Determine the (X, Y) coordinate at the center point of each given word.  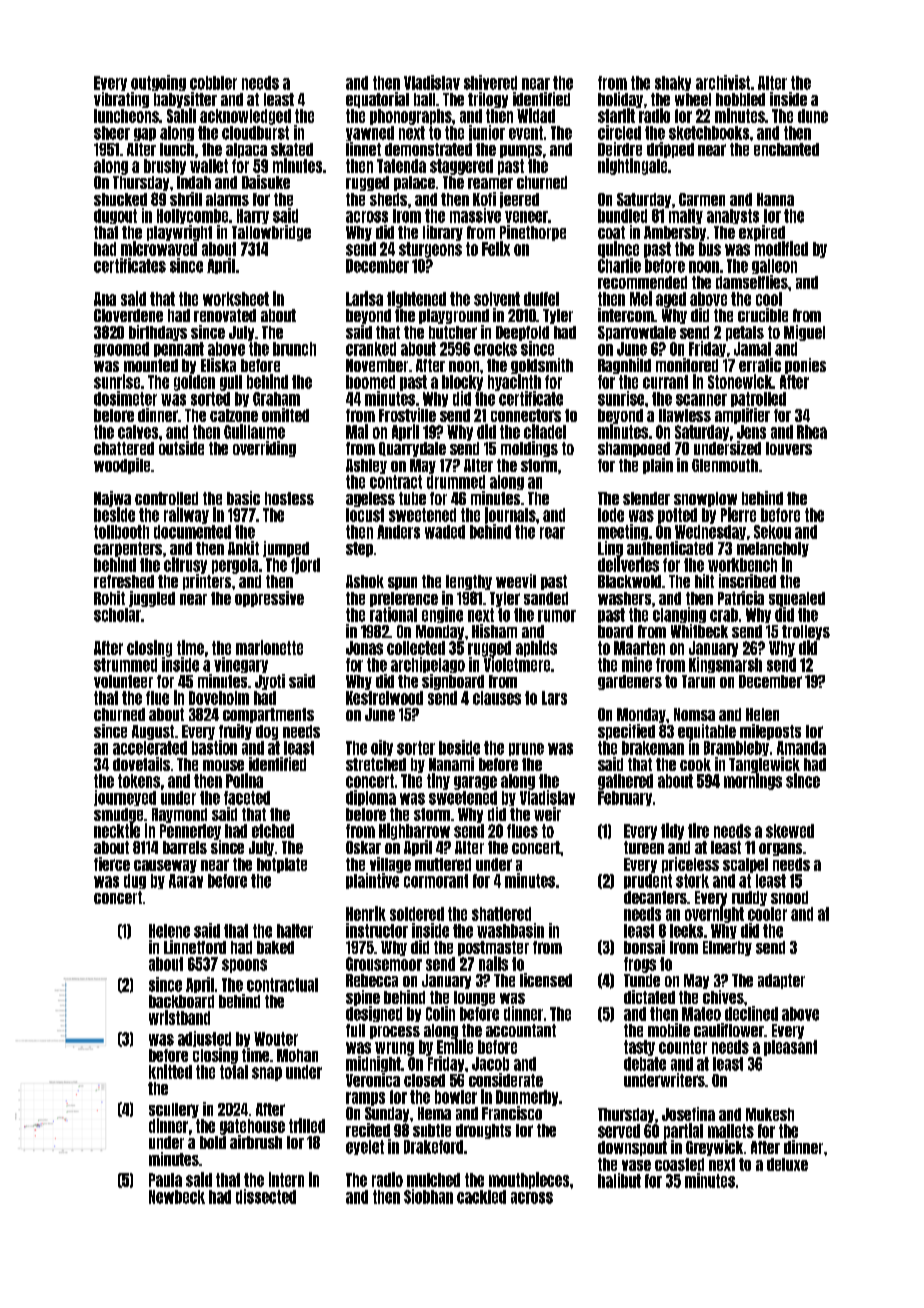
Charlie (619, 265)
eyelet (365, 1147)
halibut (619, 1180)
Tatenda (401, 166)
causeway (165, 866)
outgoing (158, 83)
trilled (307, 1125)
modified (781, 248)
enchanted (786, 149)
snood (789, 897)
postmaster (493, 948)
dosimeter (125, 398)
